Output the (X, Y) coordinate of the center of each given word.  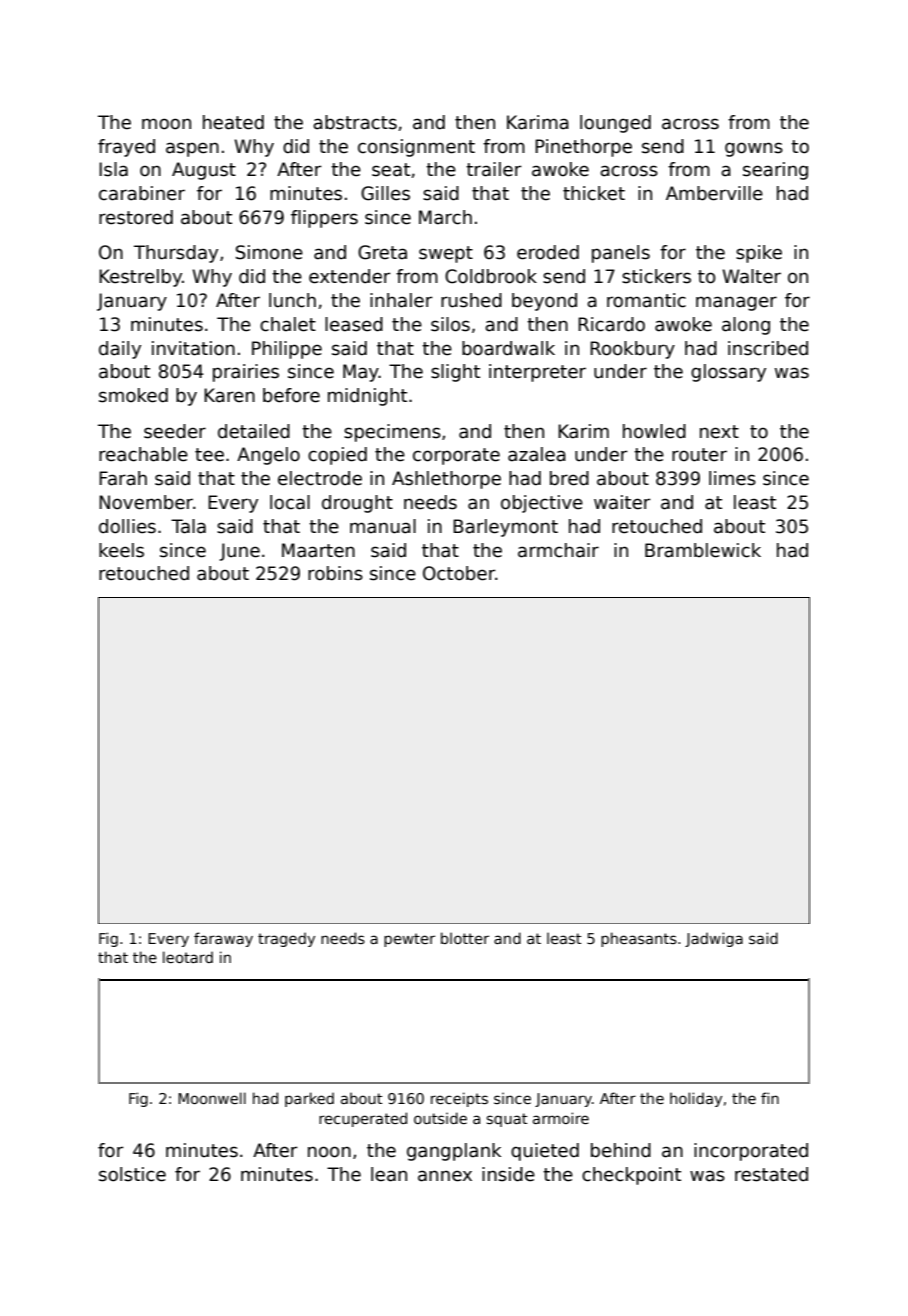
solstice (132, 1174)
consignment (416, 148)
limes (732, 478)
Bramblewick (703, 550)
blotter (465, 938)
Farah (123, 478)
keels (121, 550)
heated (233, 122)
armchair (558, 550)
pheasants (639, 939)
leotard (188, 957)
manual (383, 526)
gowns (754, 149)
